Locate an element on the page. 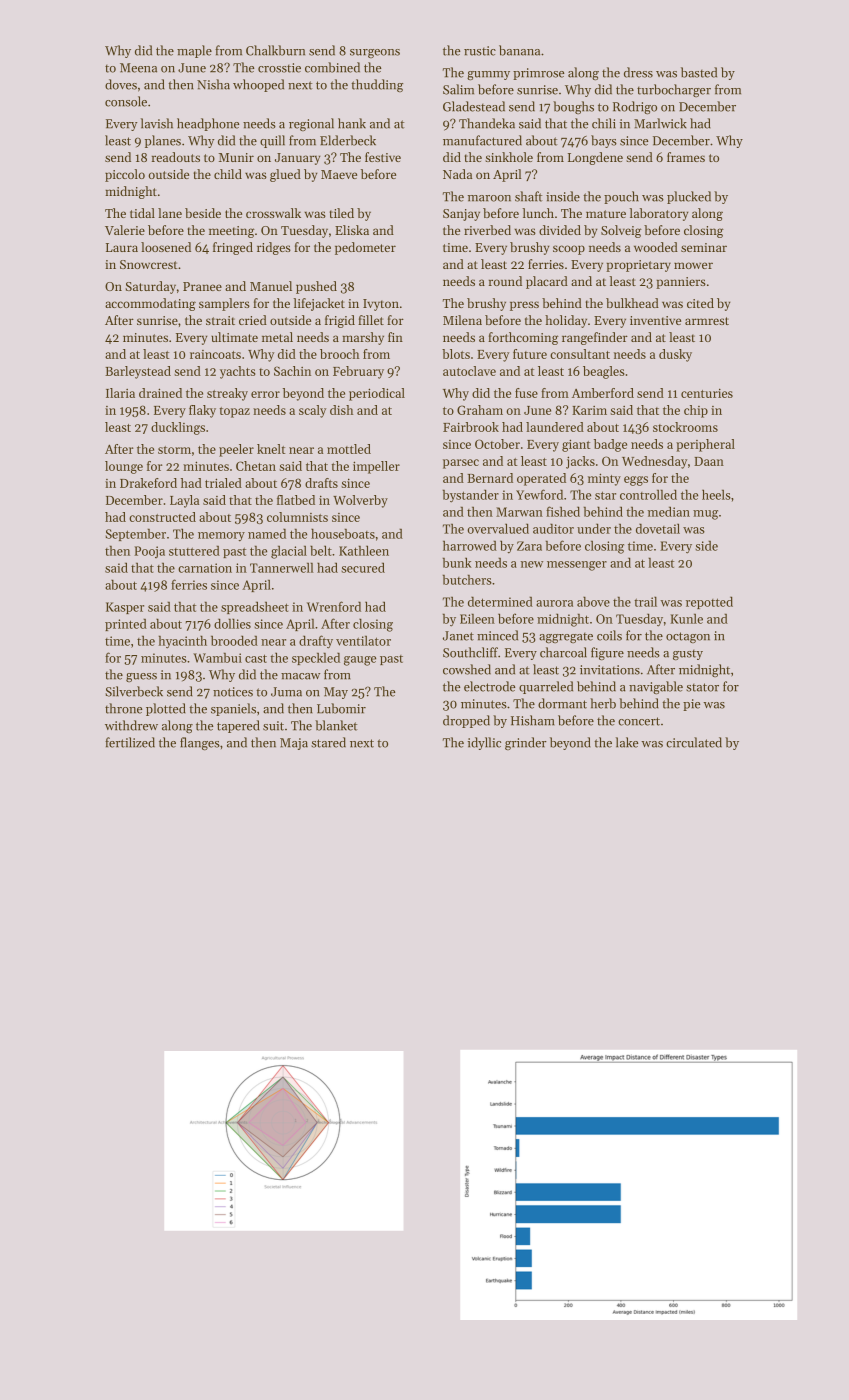 The width and height of the page is (849, 1400). surgeons is located at coordinates (375, 53).
